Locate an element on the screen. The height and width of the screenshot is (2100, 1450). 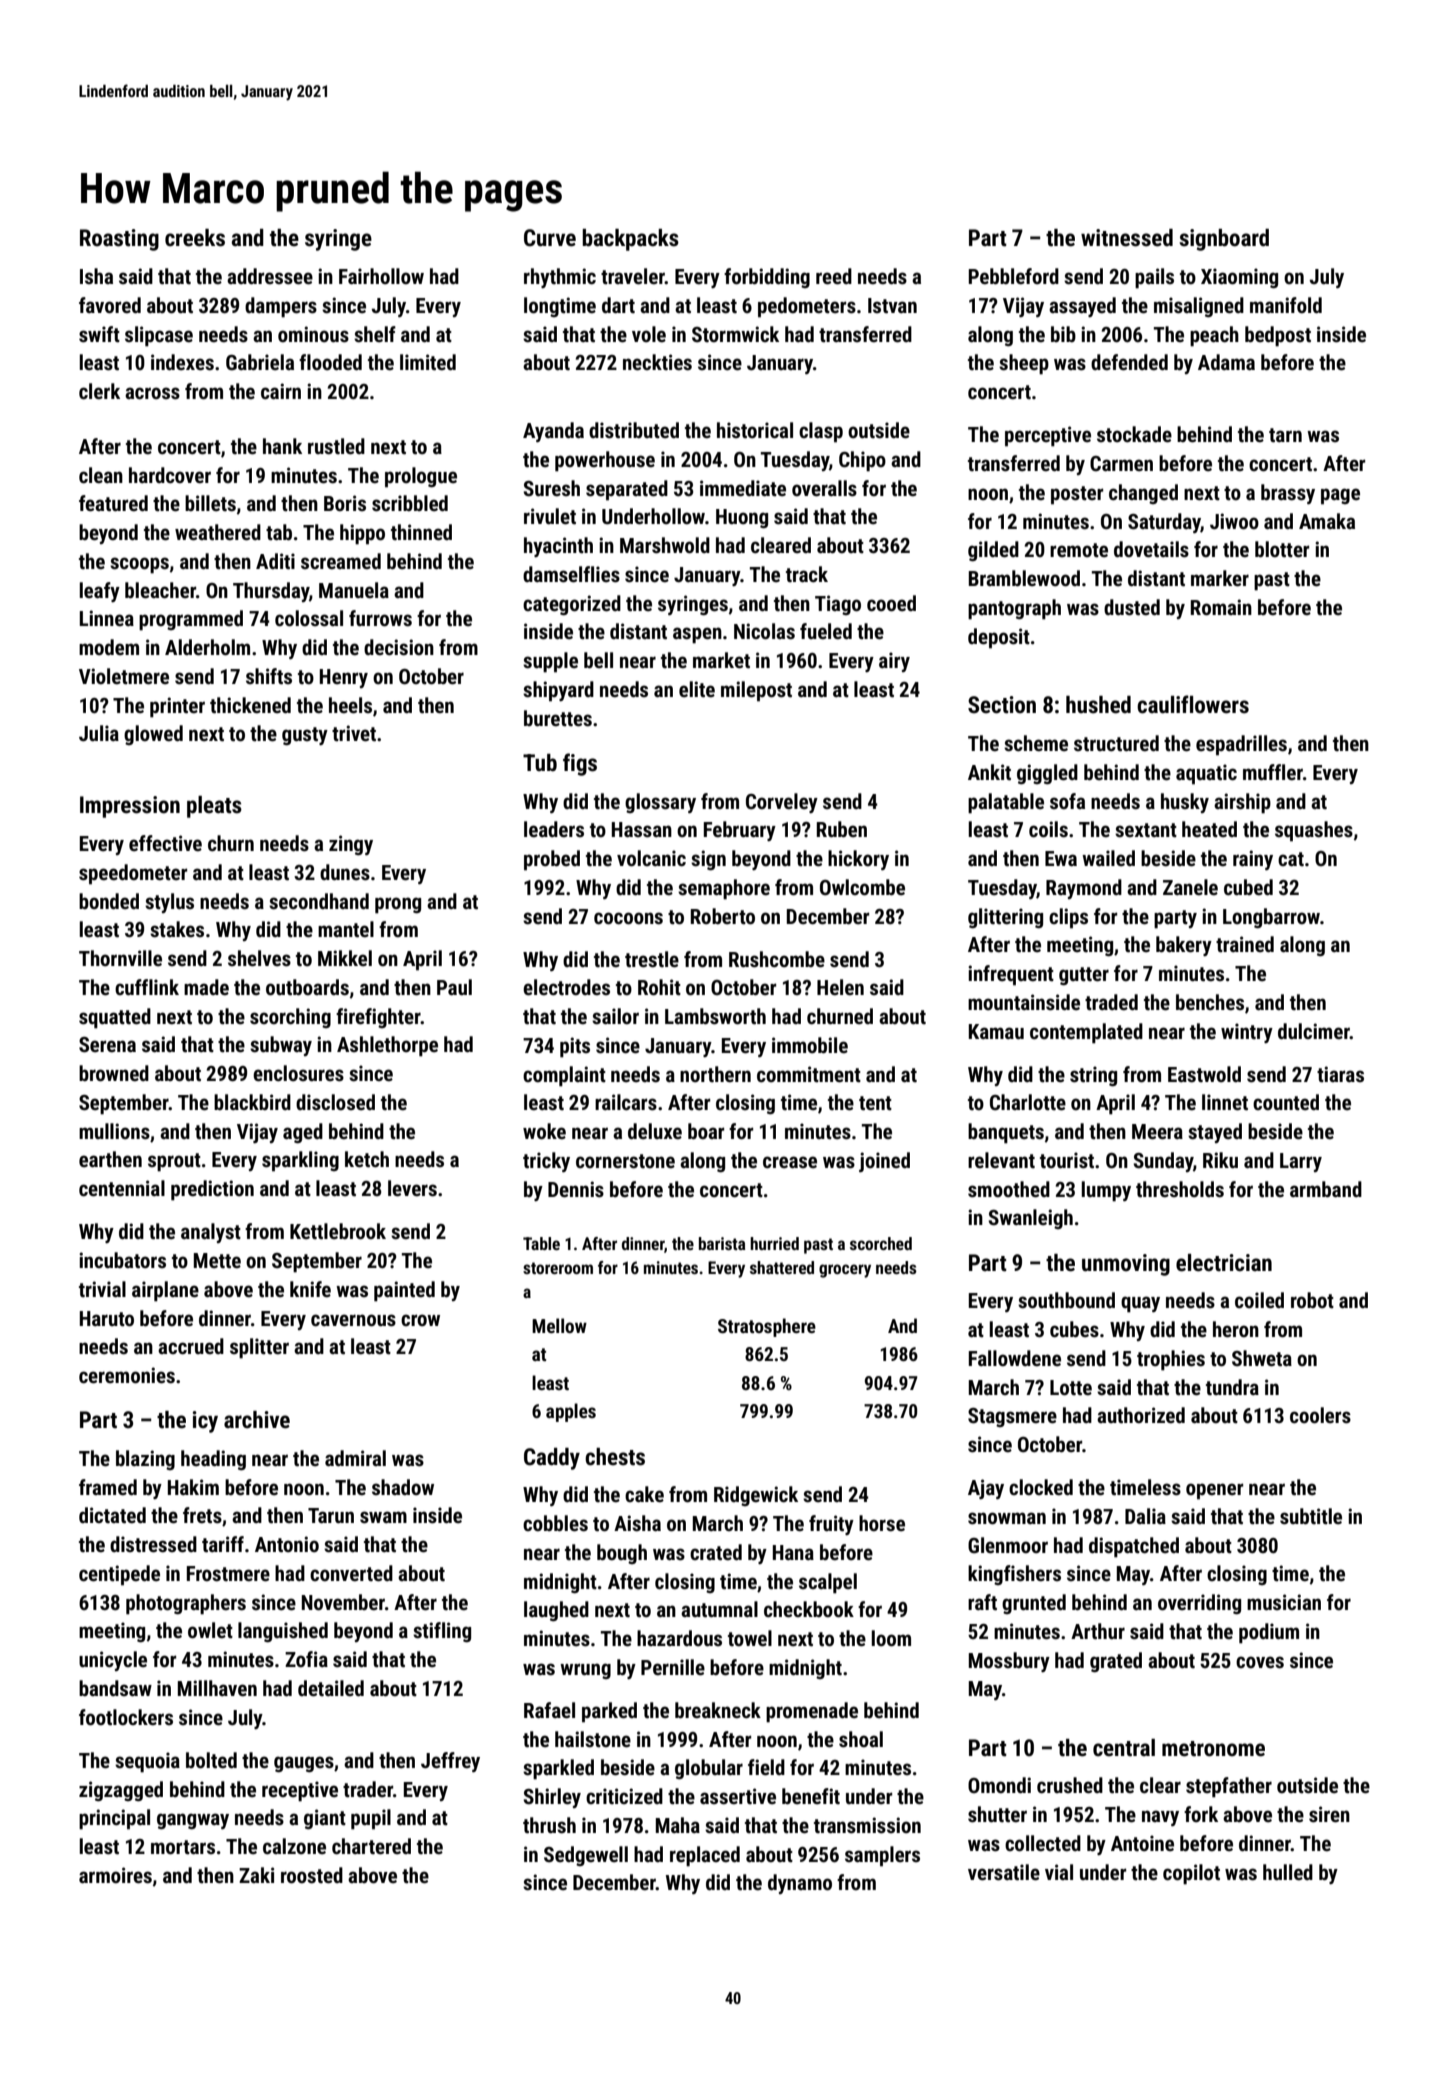
husky is located at coordinates (1185, 803).
